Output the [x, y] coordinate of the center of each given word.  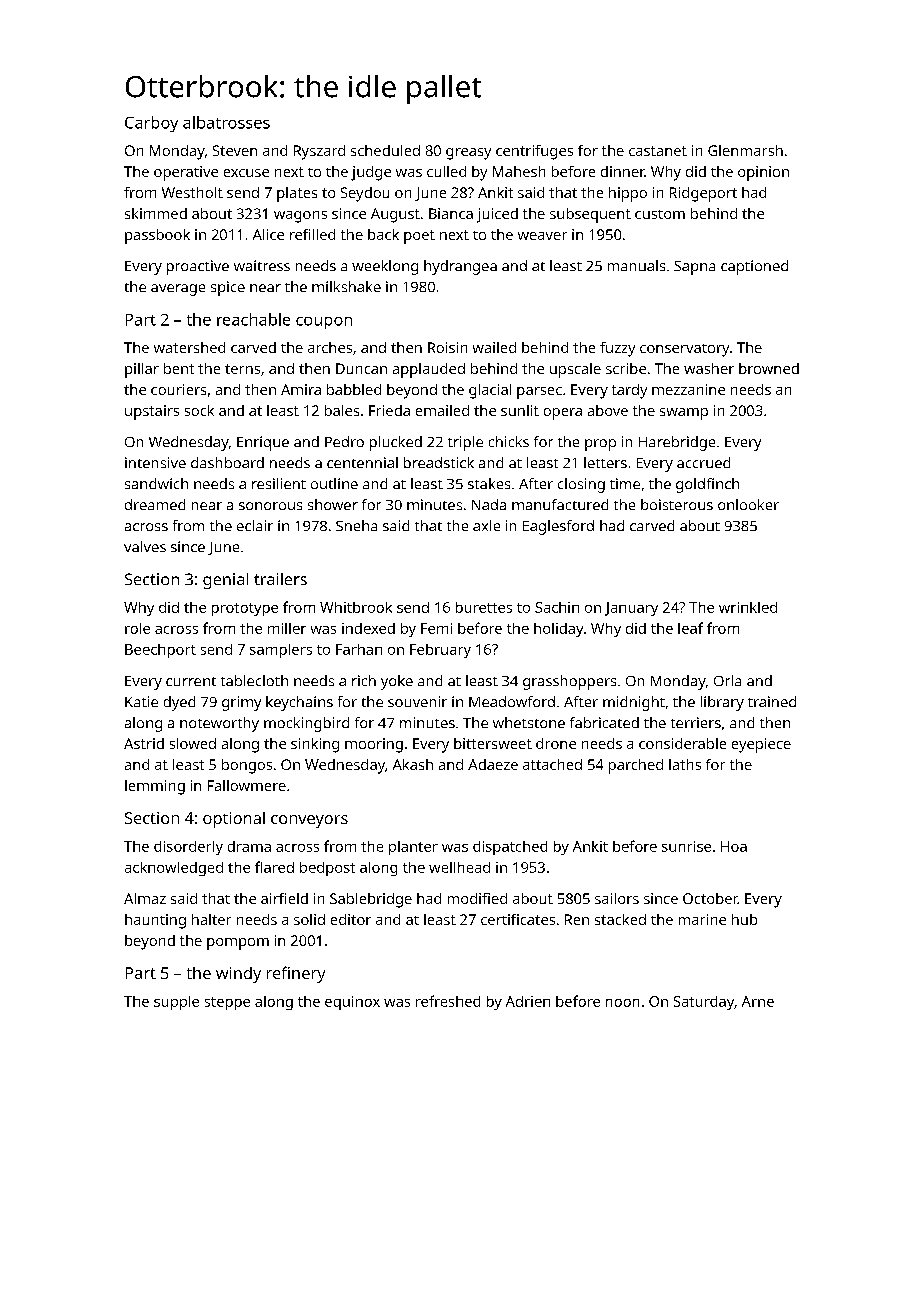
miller [287, 628]
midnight [634, 703]
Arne [758, 1001]
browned [769, 368]
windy [238, 975]
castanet [658, 151]
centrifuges [534, 152]
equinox [352, 1003]
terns [242, 369]
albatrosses [226, 122]
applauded [429, 370]
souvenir [417, 701]
